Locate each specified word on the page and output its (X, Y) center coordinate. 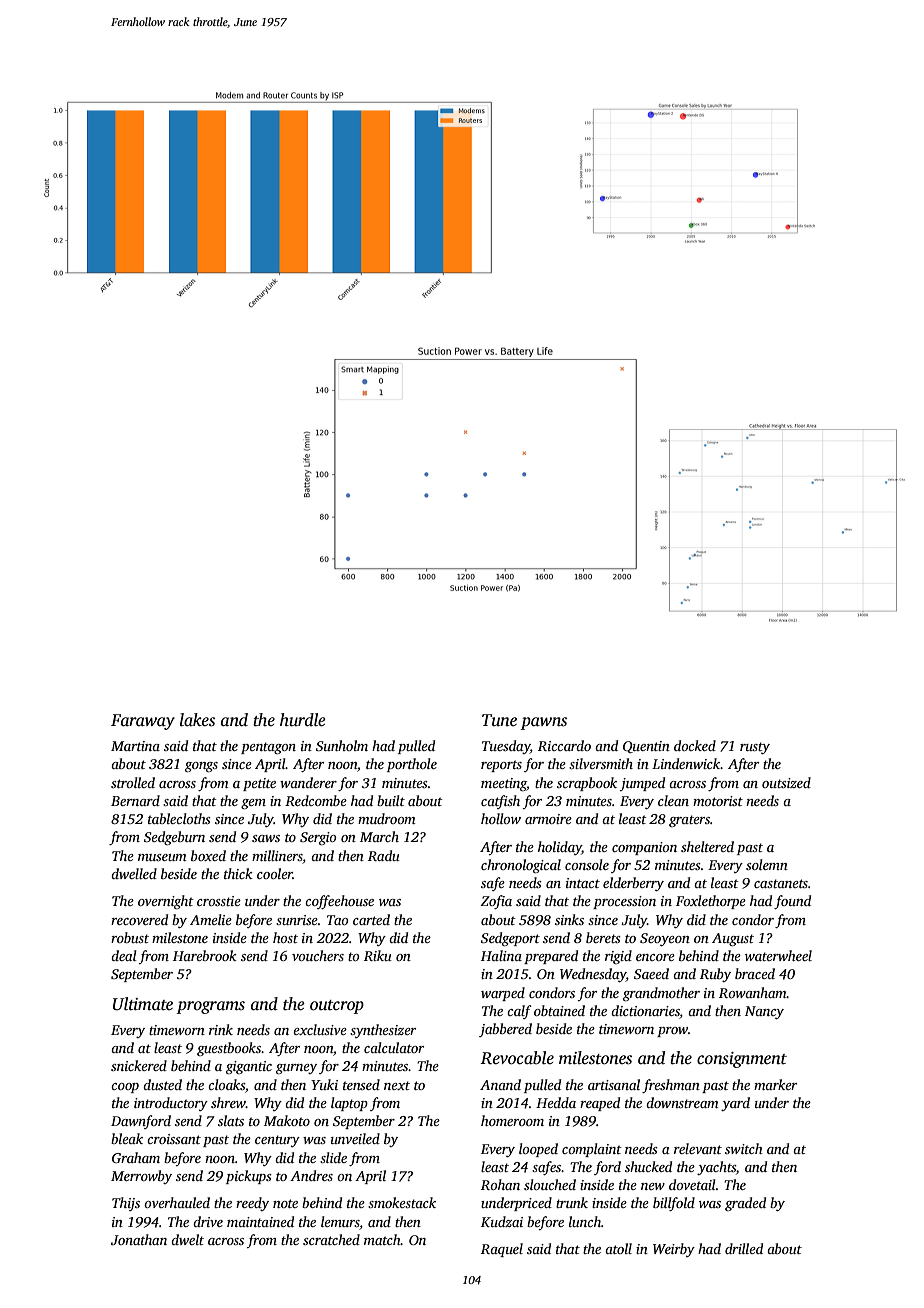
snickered (139, 1065)
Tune (499, 720)
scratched (331, 1239)
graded (745, 1204)
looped (538, 1150)
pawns (543, 723)
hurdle (303, 720)
